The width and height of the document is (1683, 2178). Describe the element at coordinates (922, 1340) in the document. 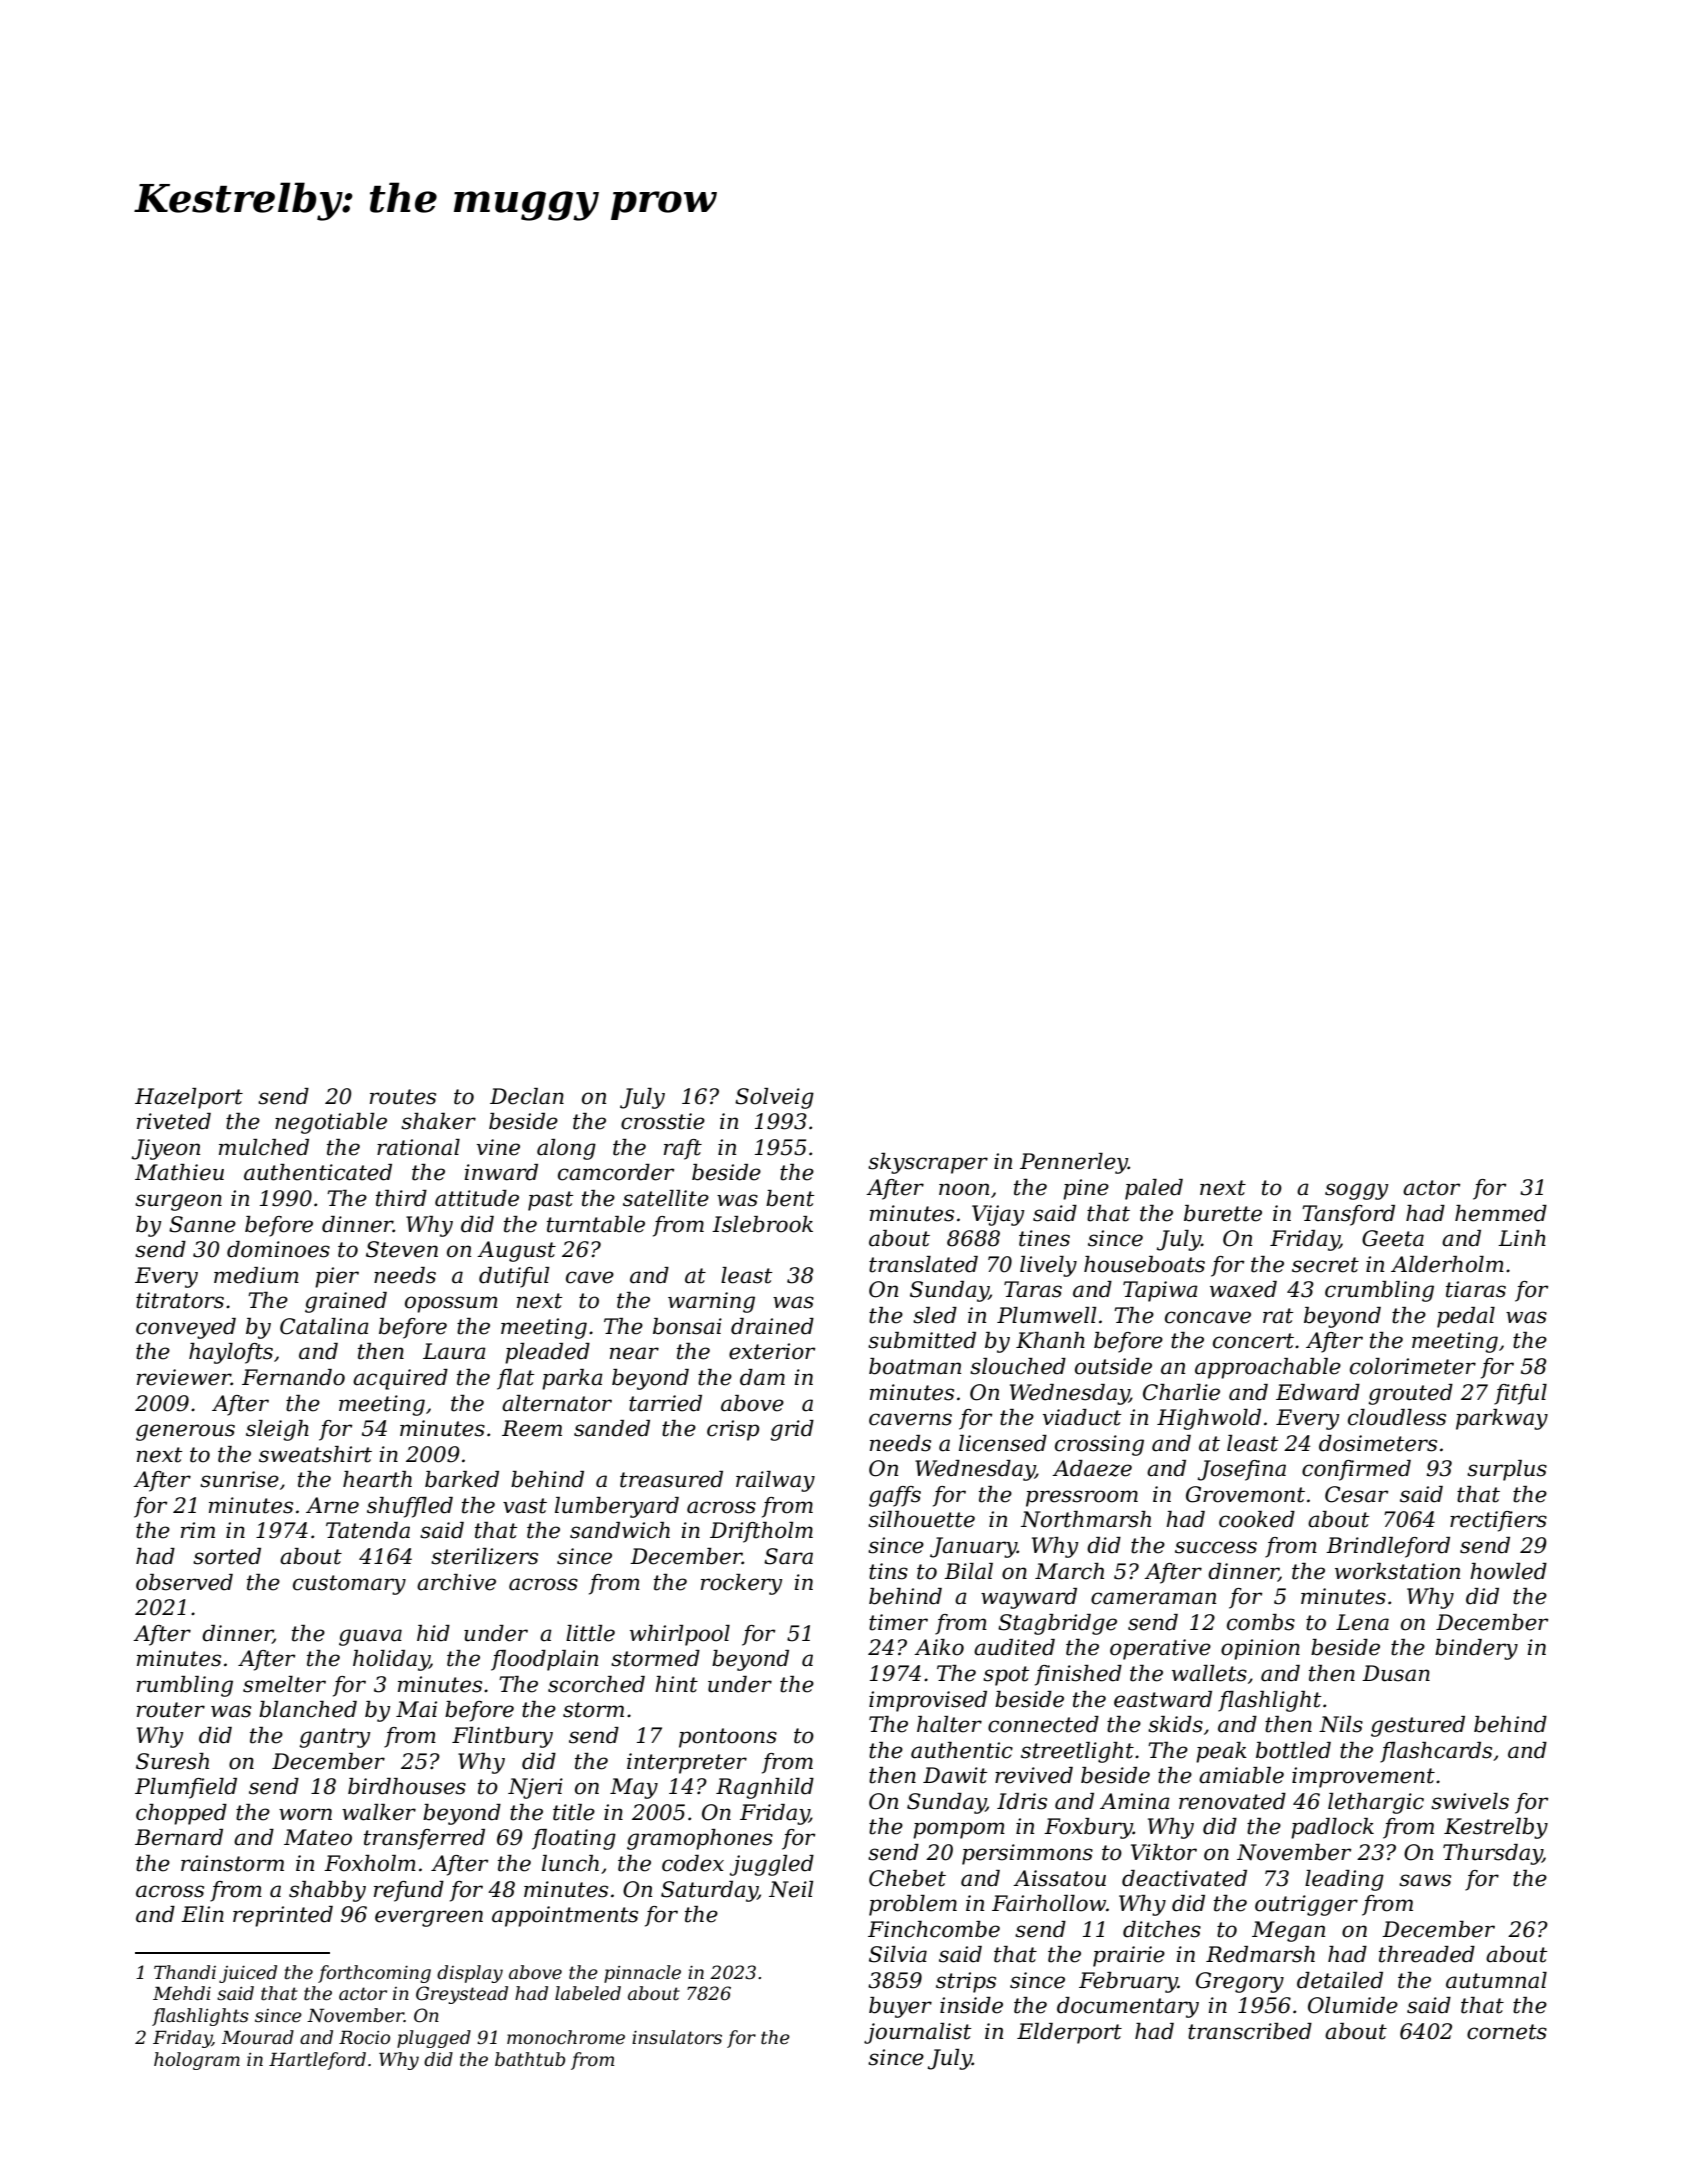

I see `submitted` at that location.
